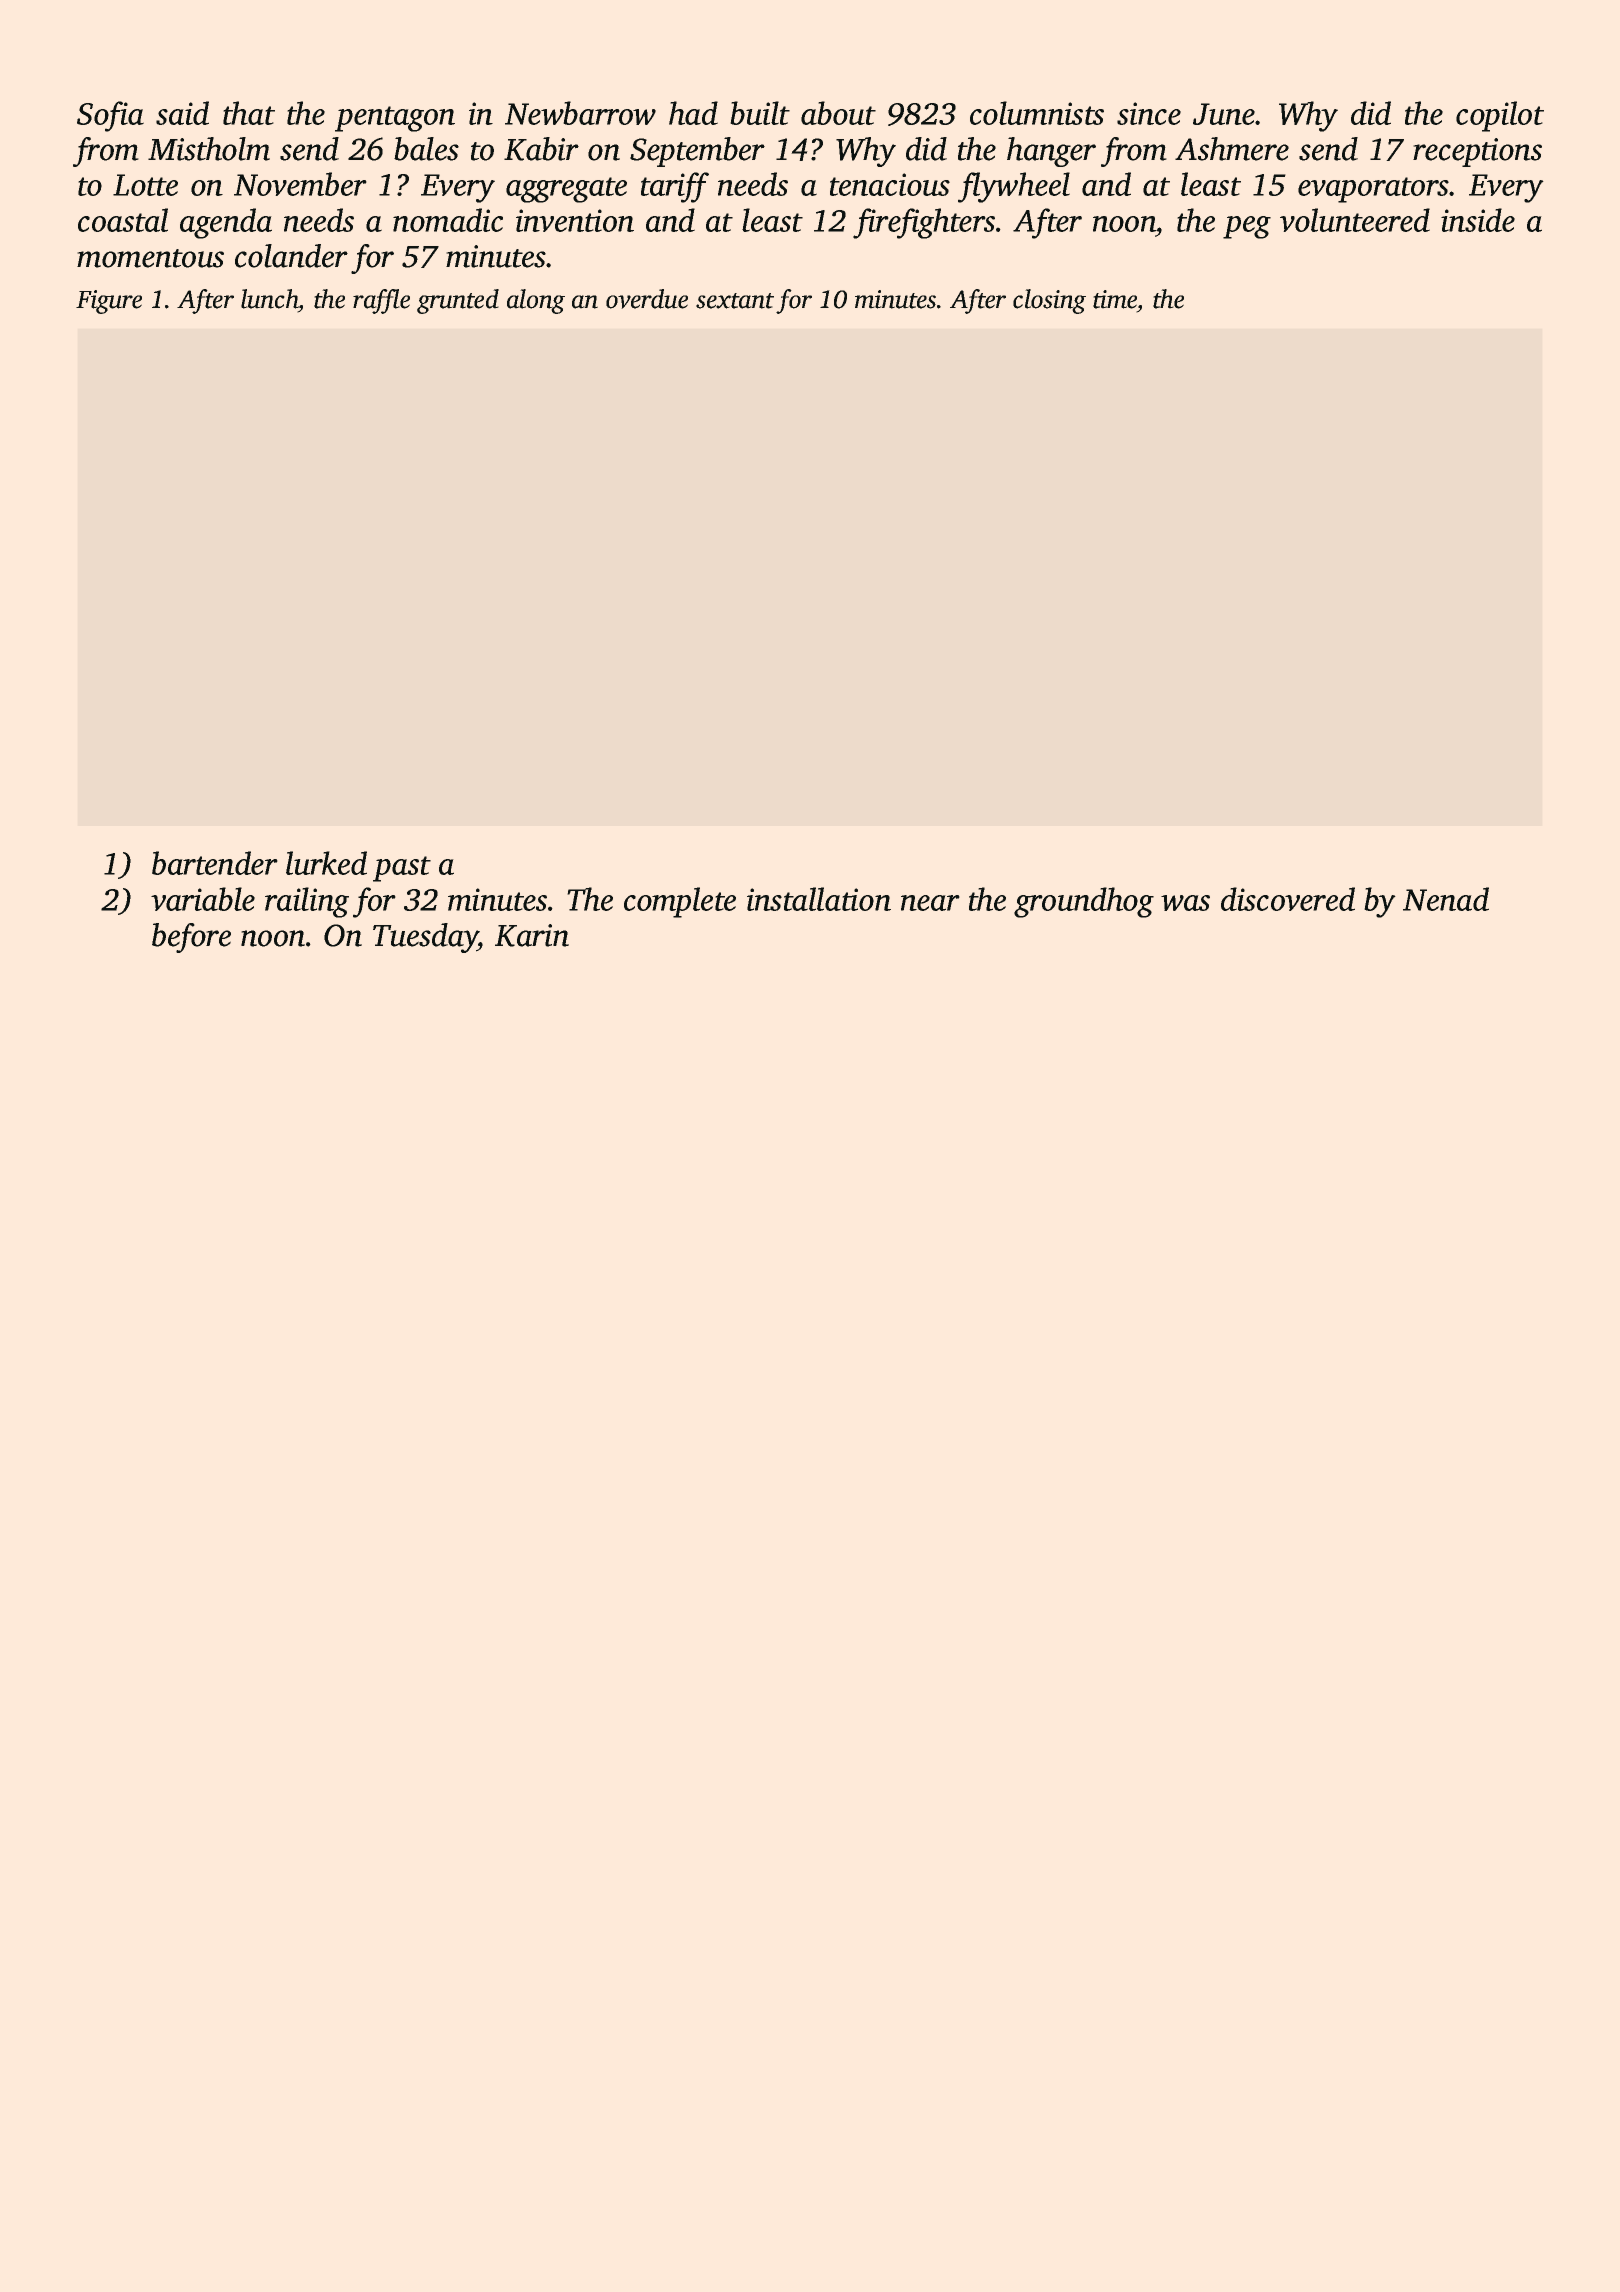  I want to click on groundhog, so click(1084, 902).
